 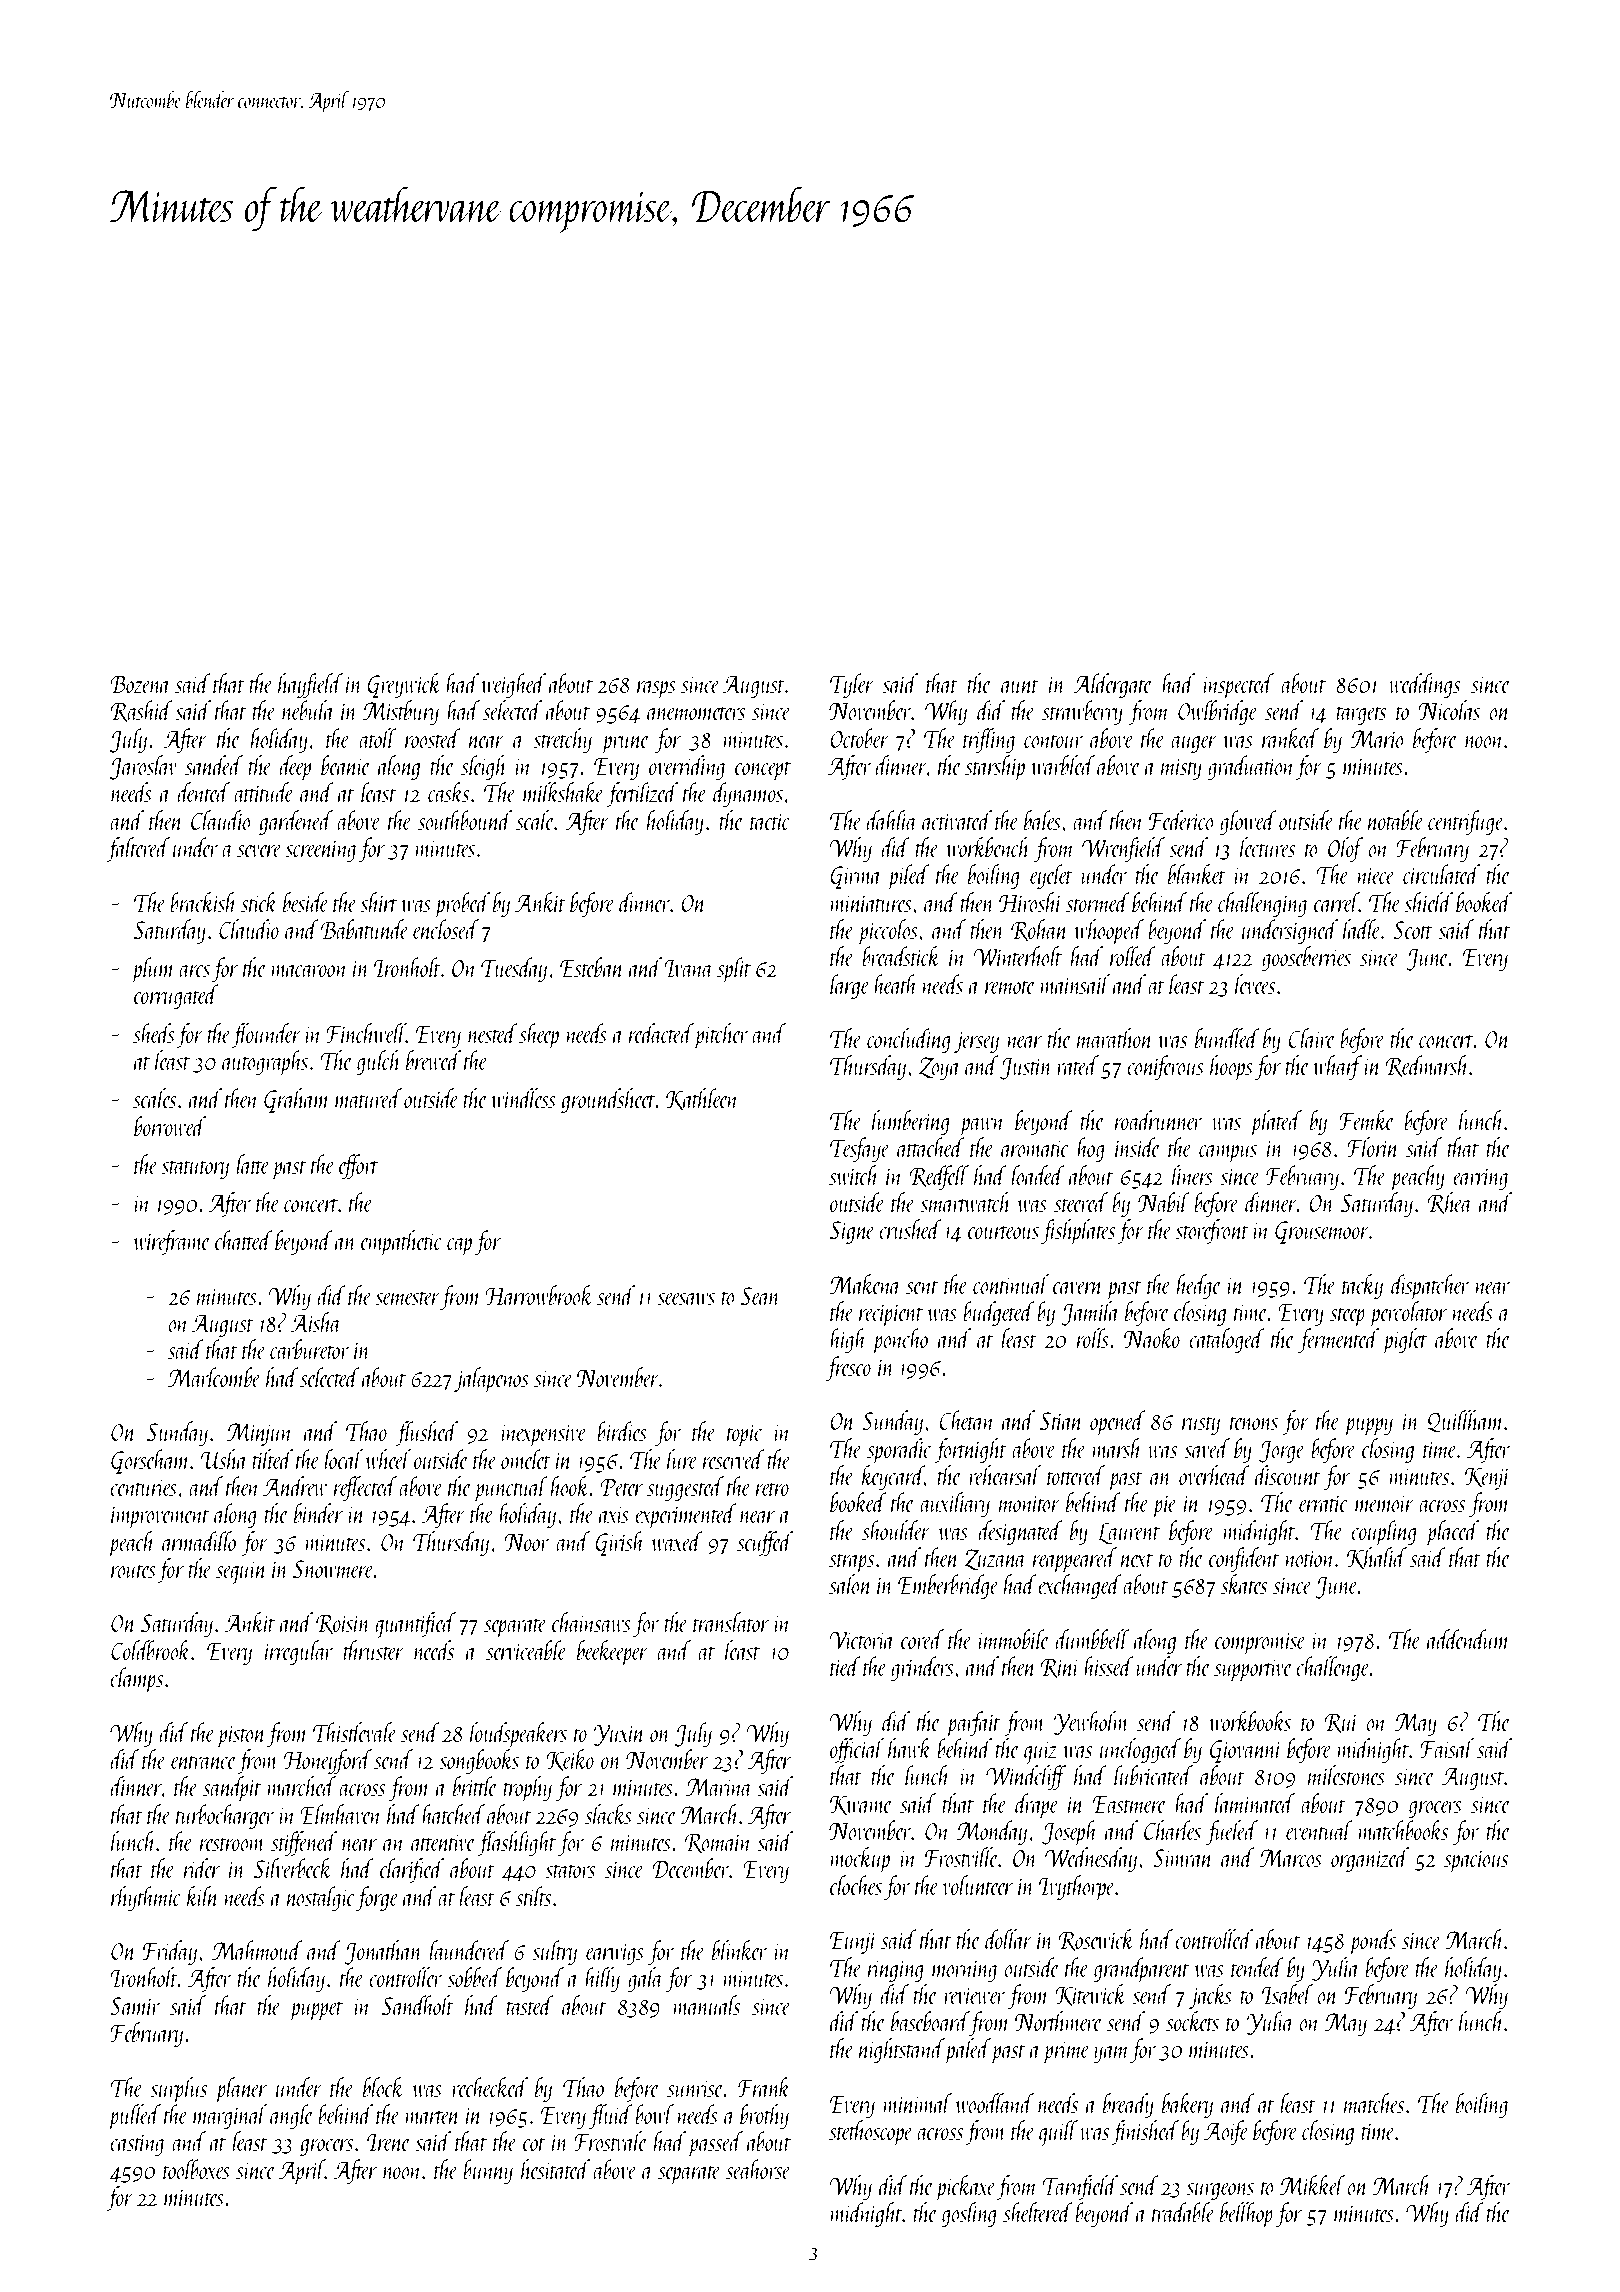 What do you see at coordinates (1197, 874) in the screenshot?
I see `blanket` at bounding box center [1197, 874].
